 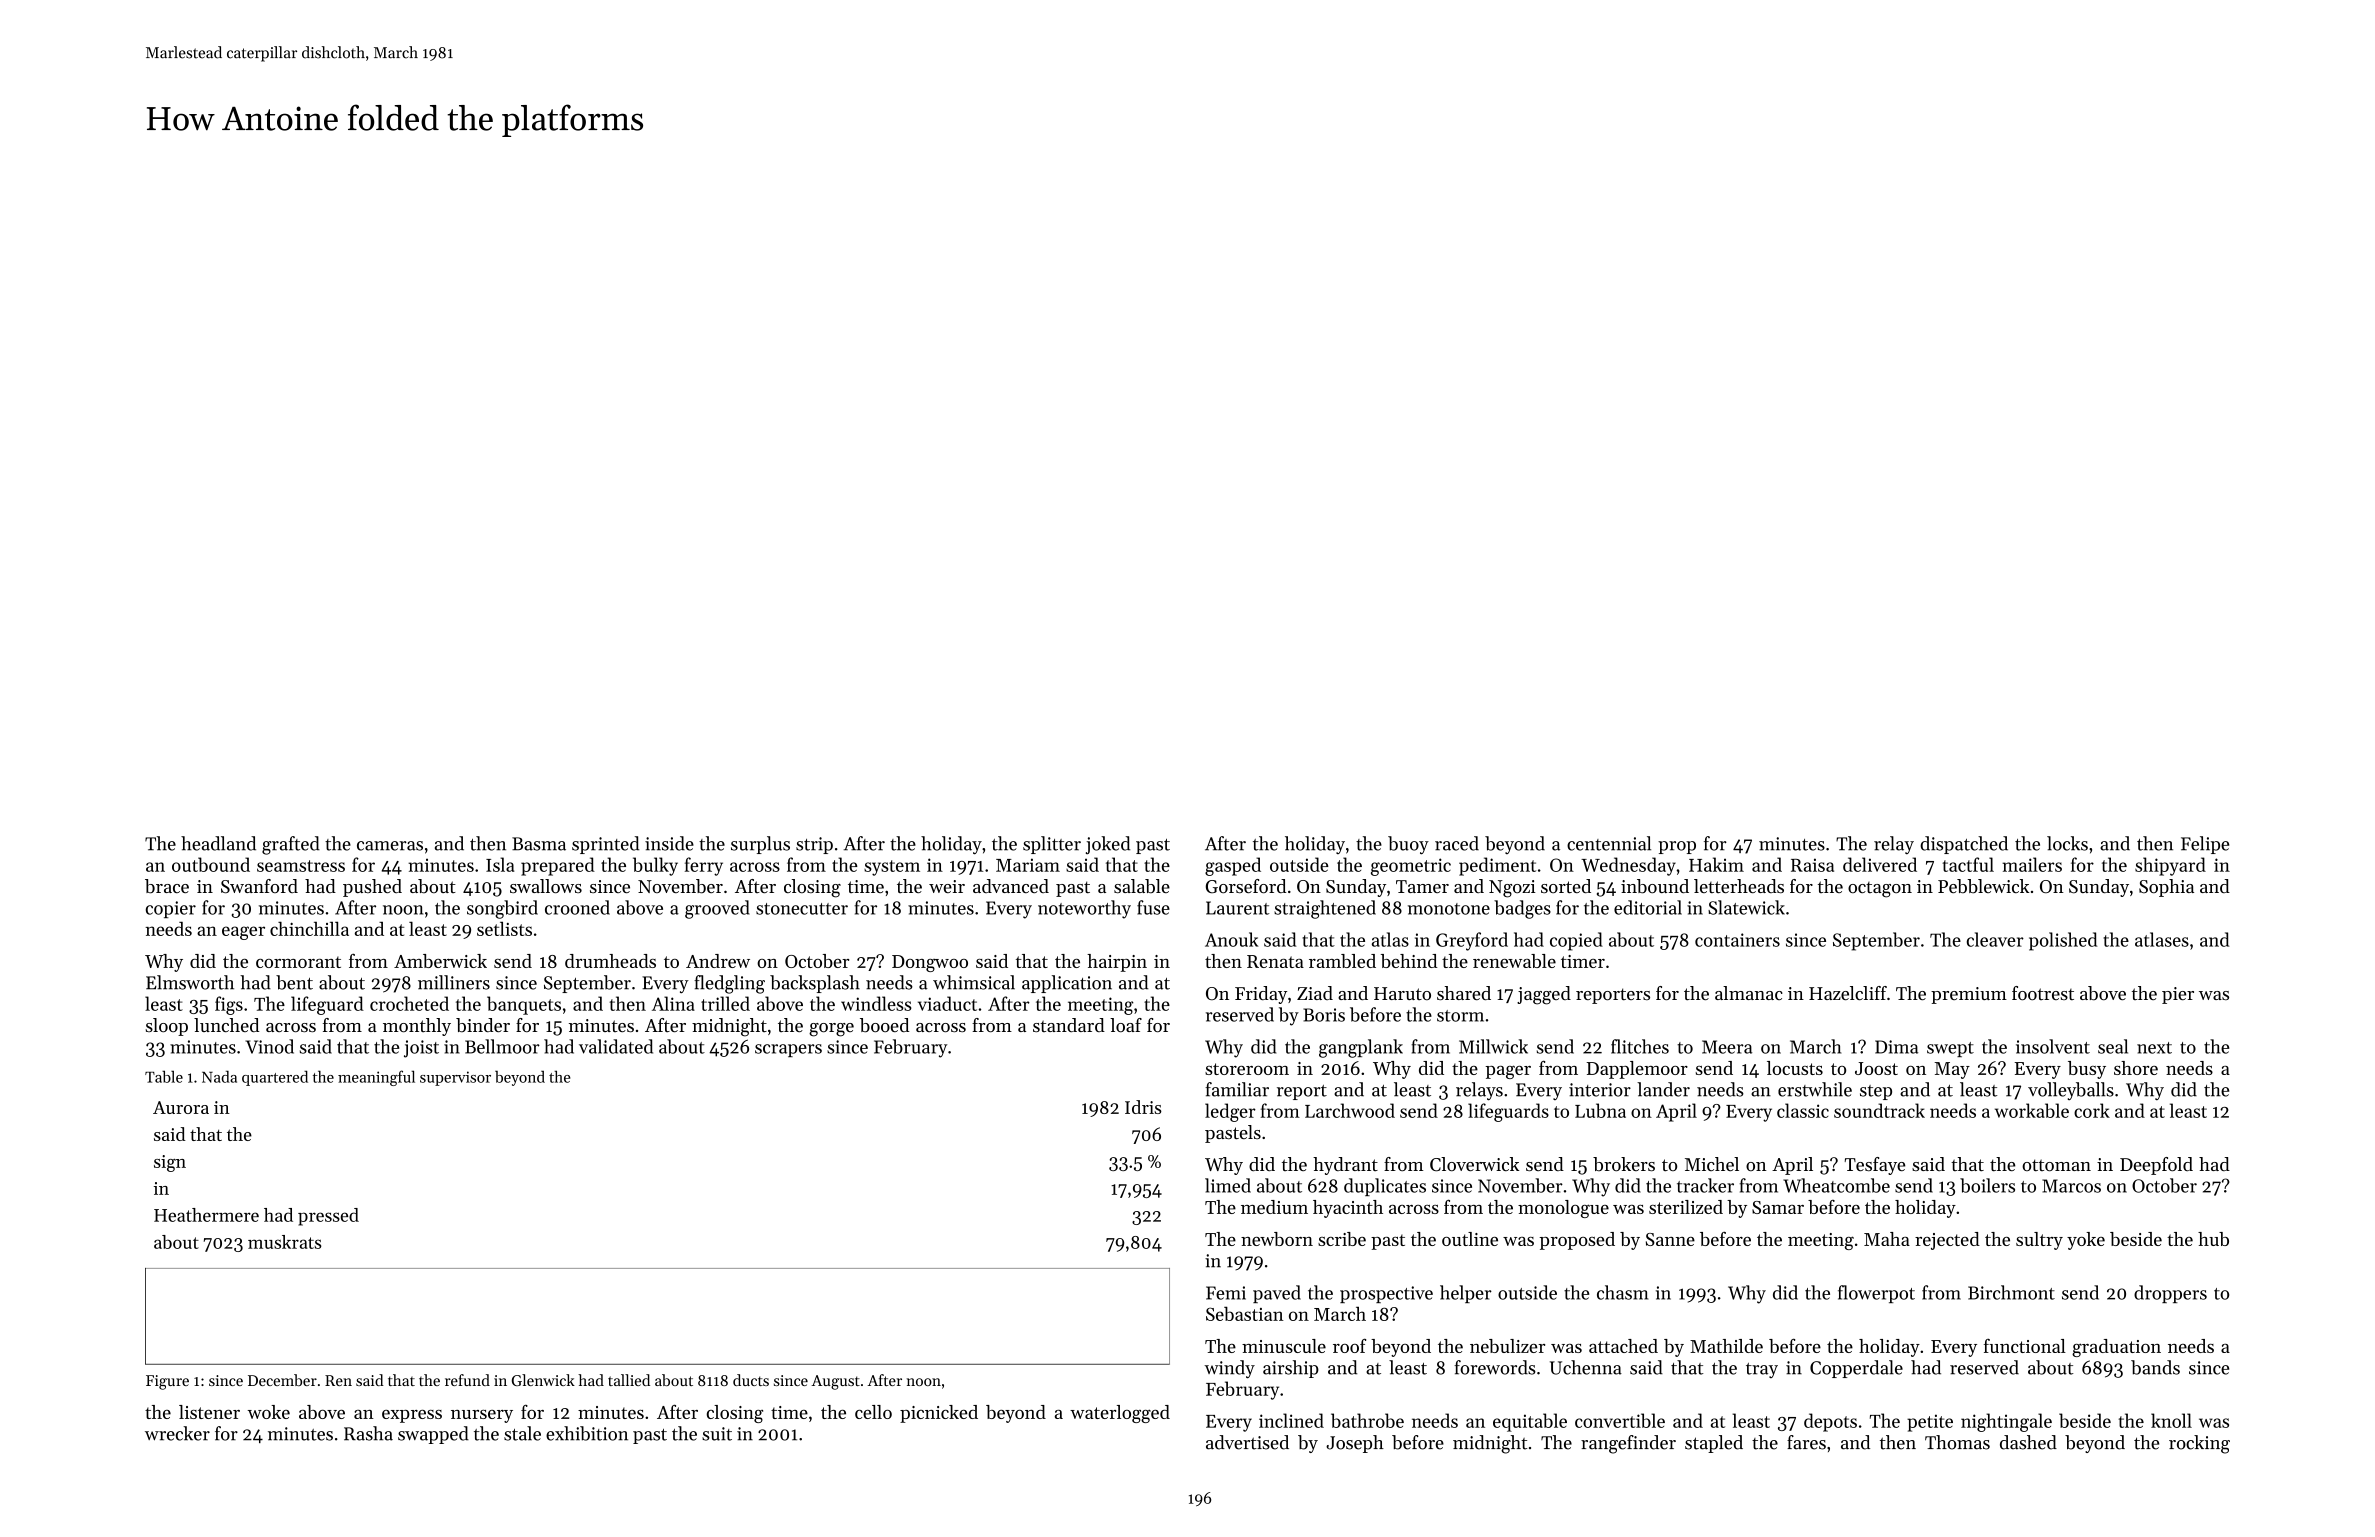 What do you see at coordinates (2154, 1048) in the screenshot?
I see `next` at bounding box center [2154, 1048].
